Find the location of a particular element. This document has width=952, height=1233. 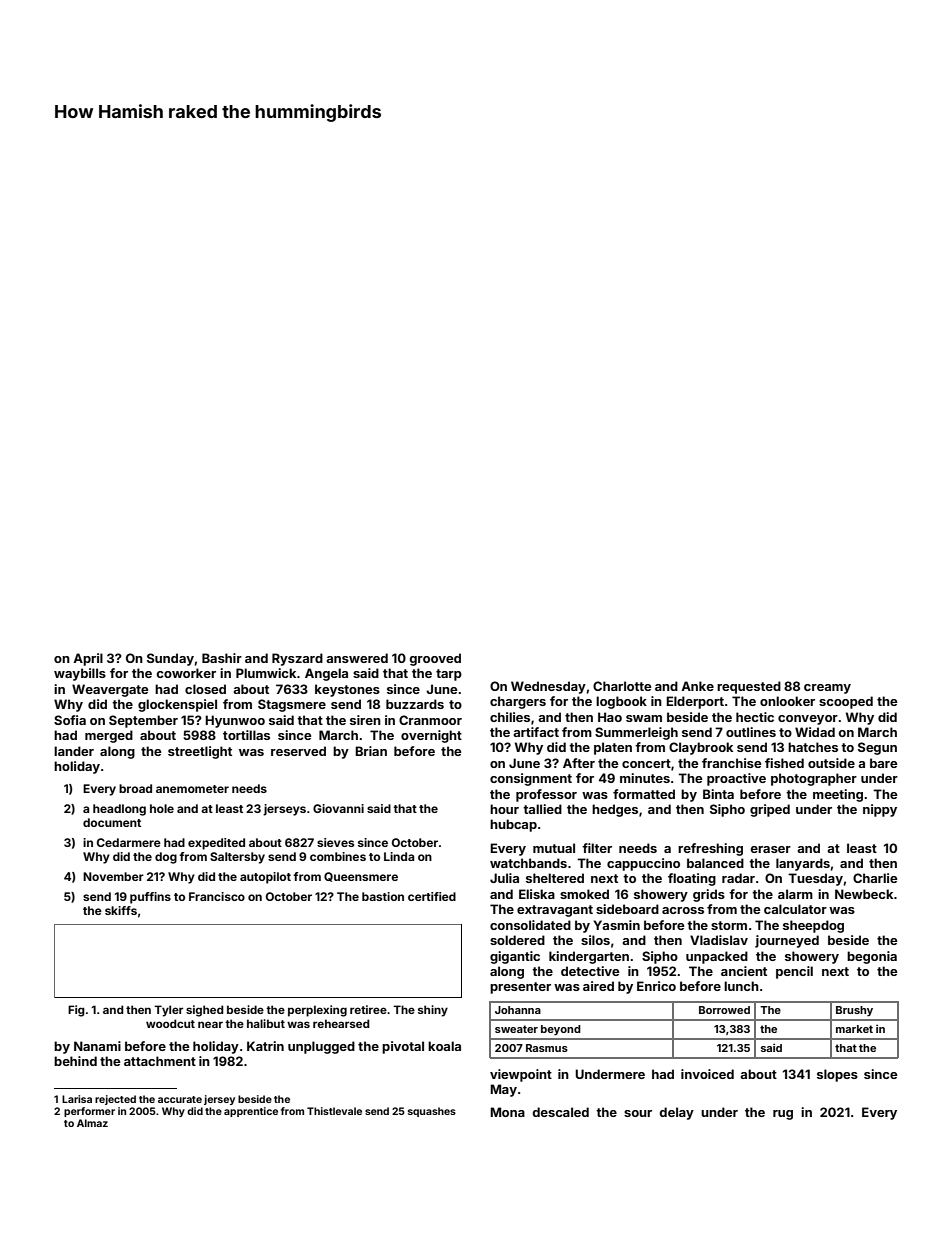

Weavergate is located at coordinates (110, 690).
